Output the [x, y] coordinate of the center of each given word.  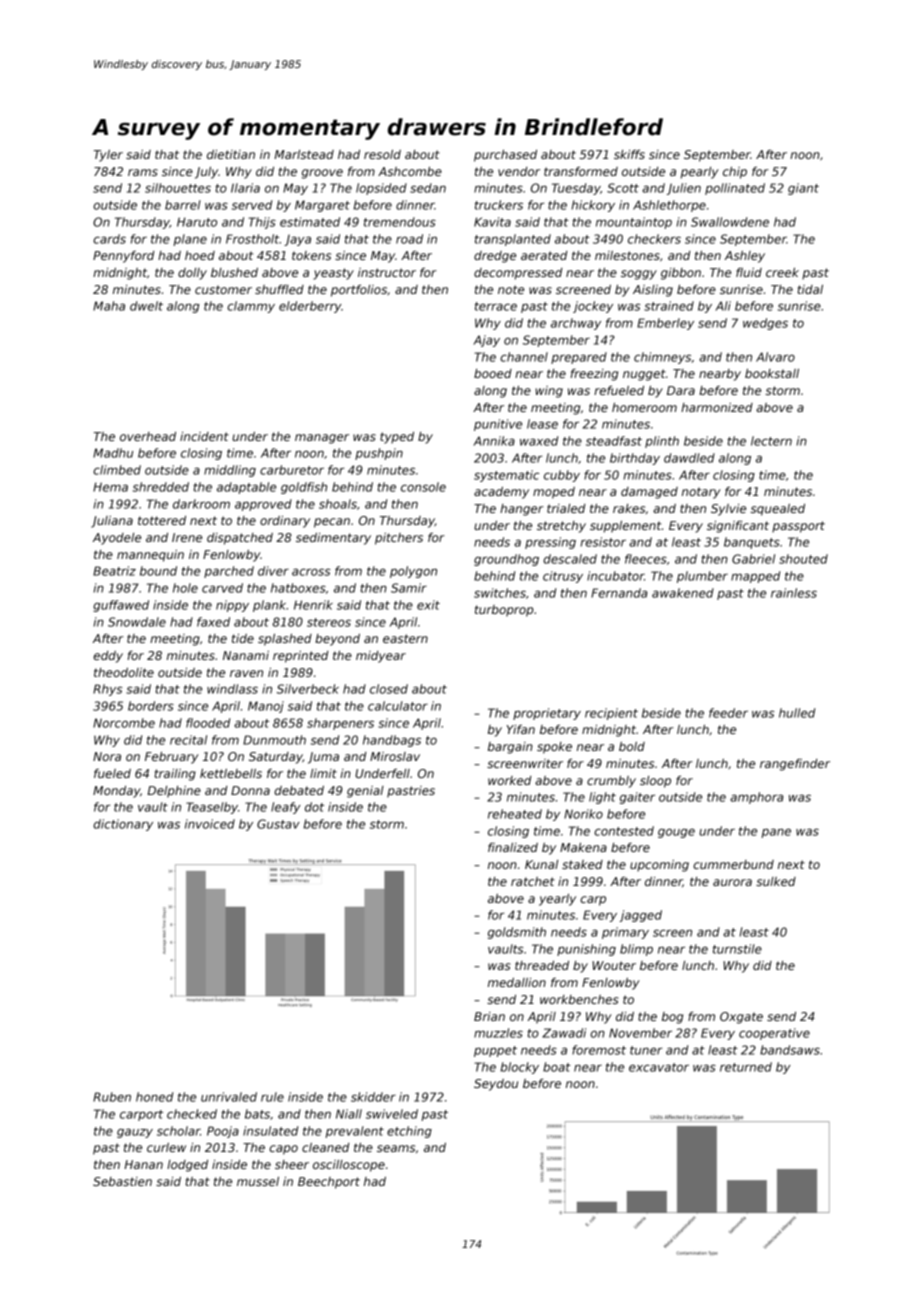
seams [396, 1148]
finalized [513, 847]
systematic [506, 476]
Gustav [278, 824]
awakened [683, 593]
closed [389, 689]
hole [185, 588]
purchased [505, 156]
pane [776, 833]
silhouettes [178, 188]
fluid [749, 272]
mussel [258, 1181]
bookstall [772, 373]
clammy [251, 307]
